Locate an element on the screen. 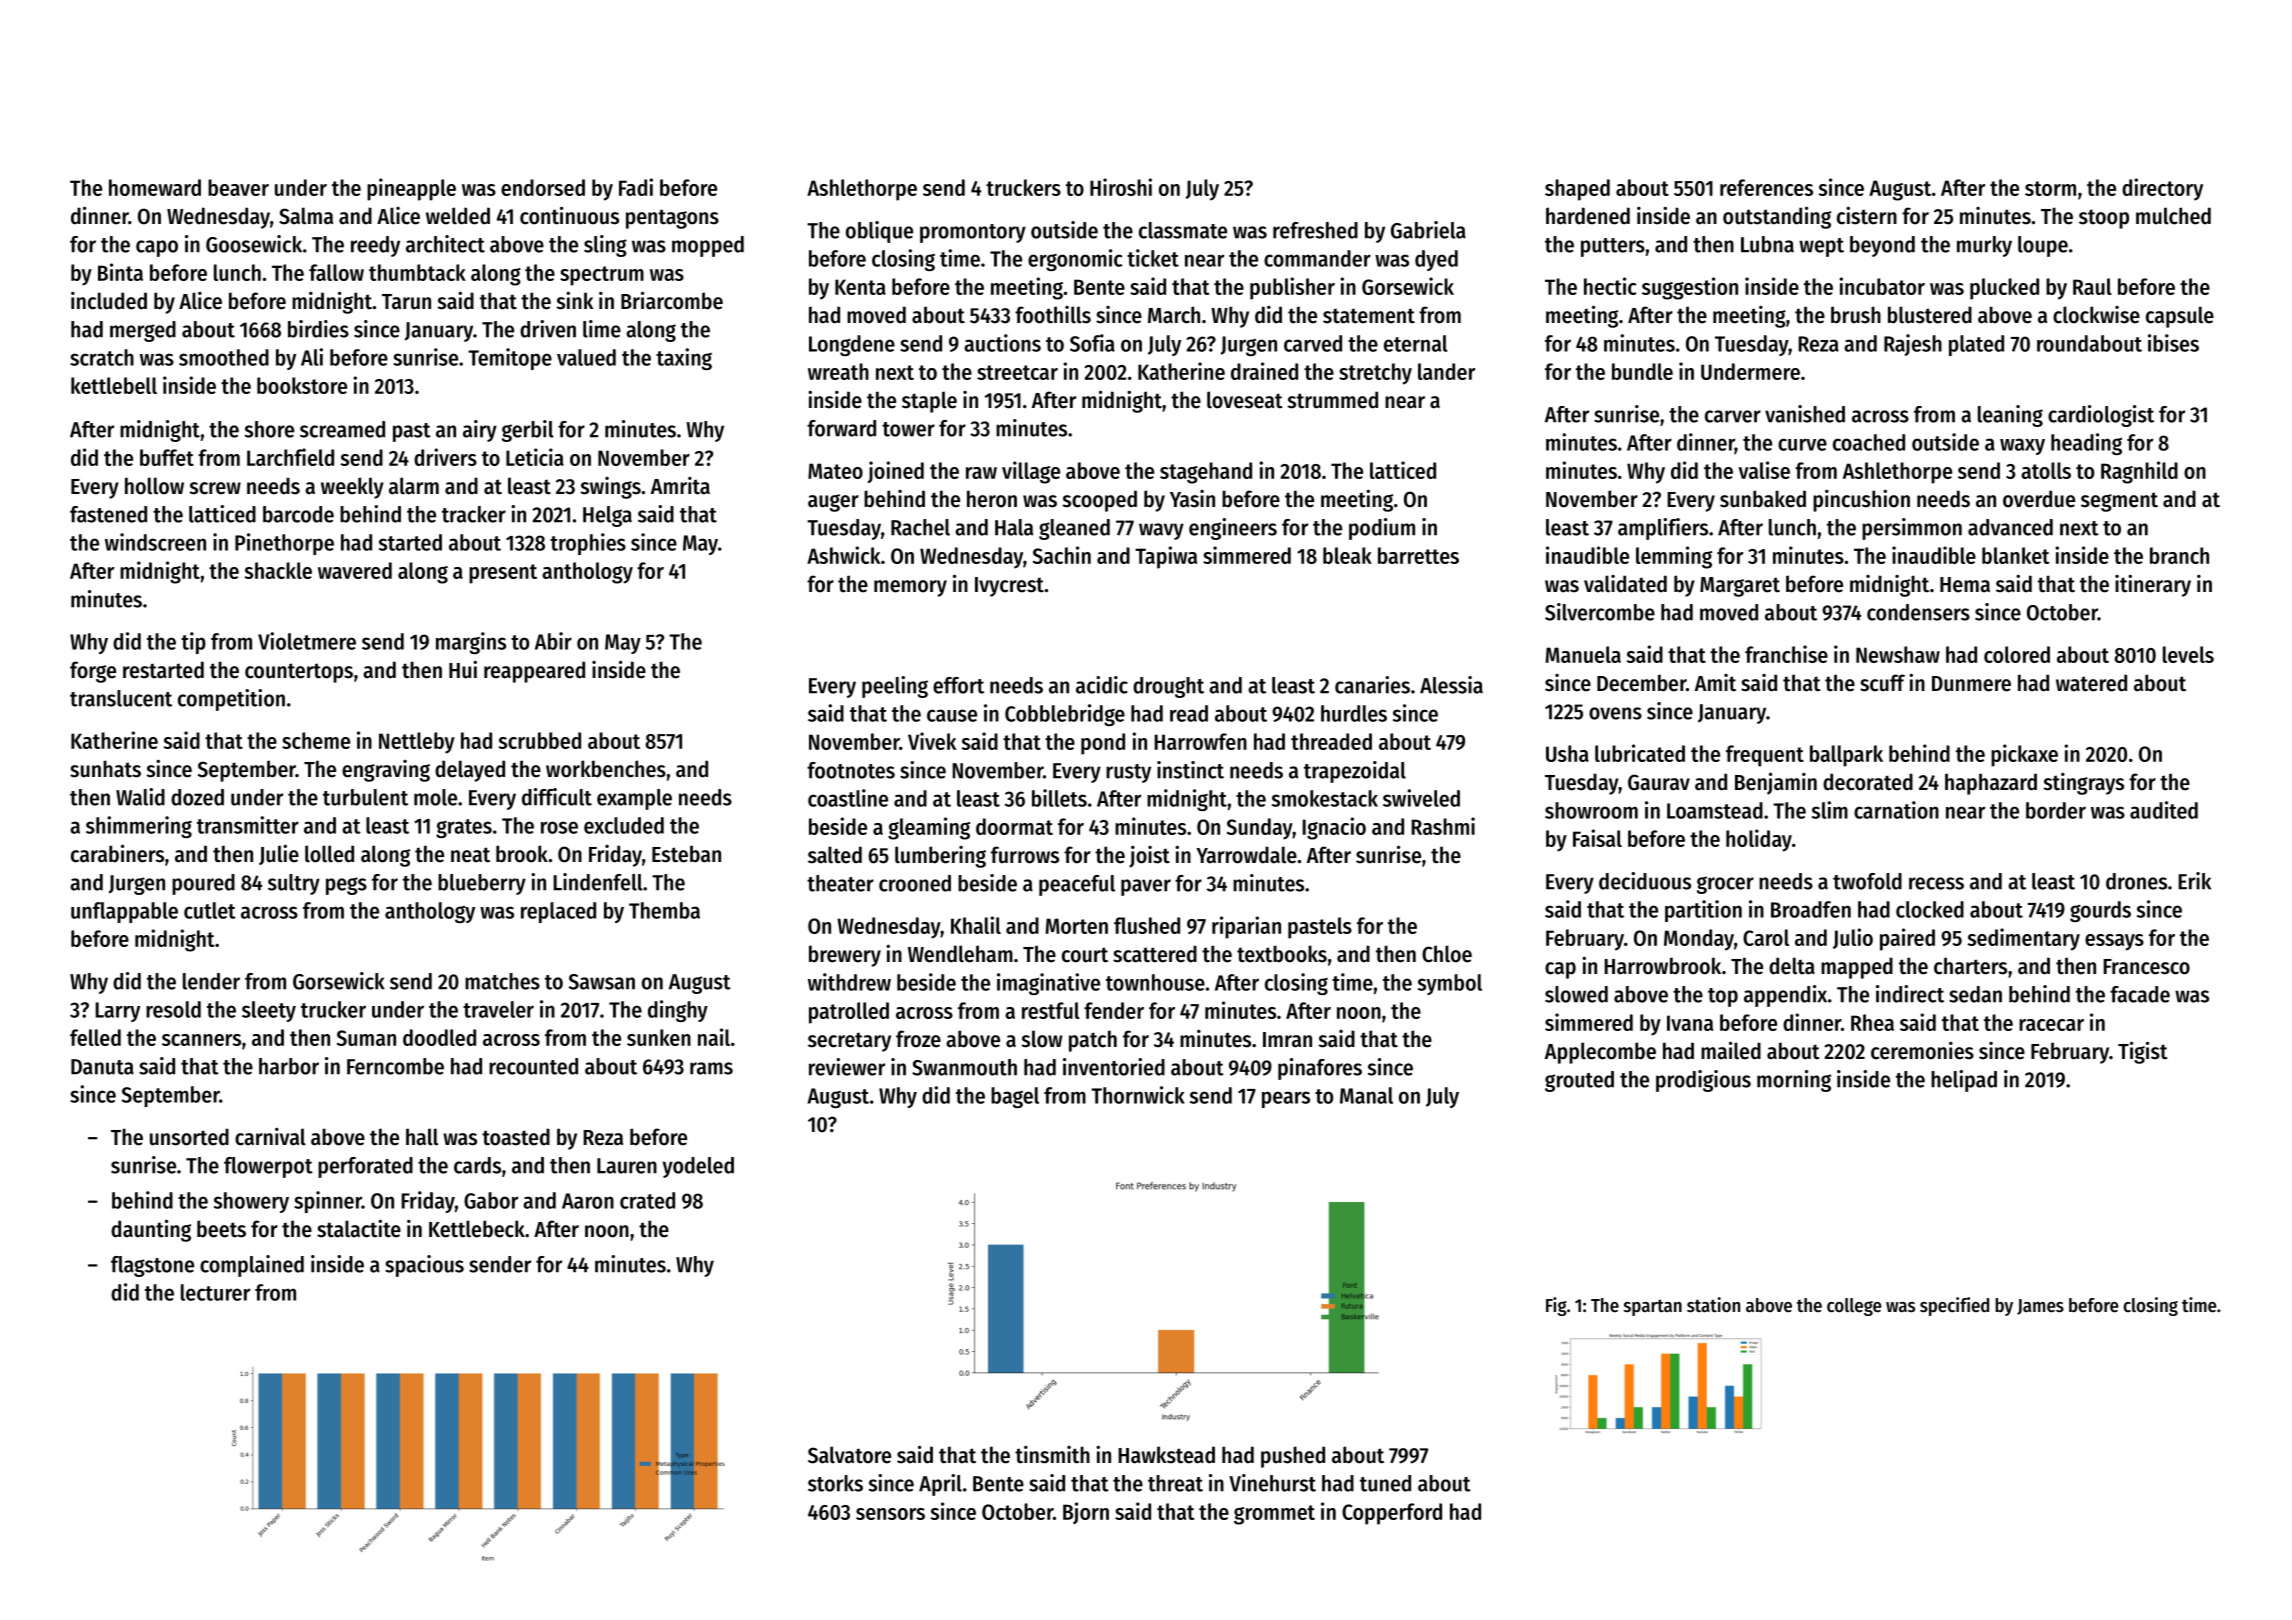  Copperford is located at coordinates (1392, 1514).
